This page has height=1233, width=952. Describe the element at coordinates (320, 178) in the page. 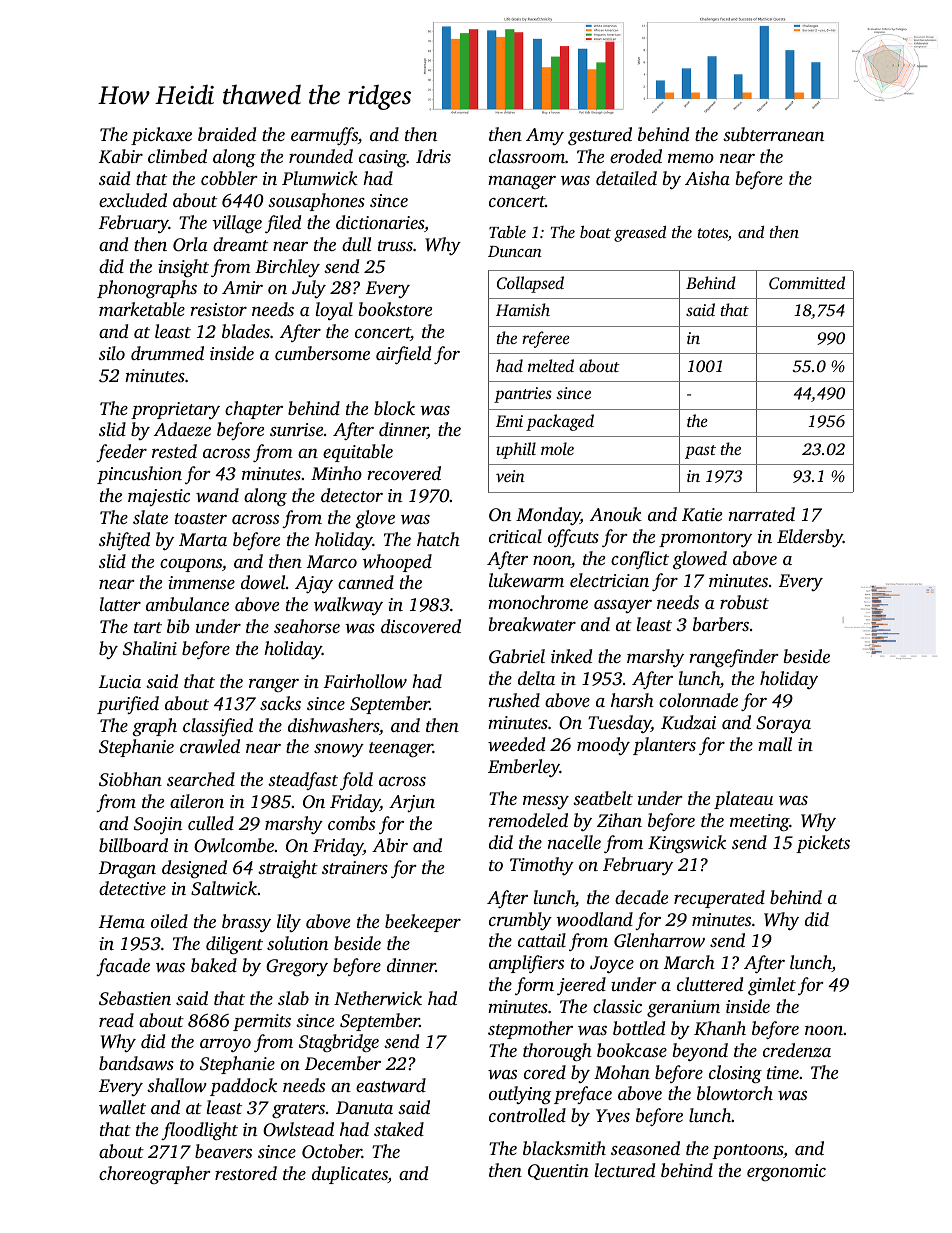

I see `Plumwick` at that location.
